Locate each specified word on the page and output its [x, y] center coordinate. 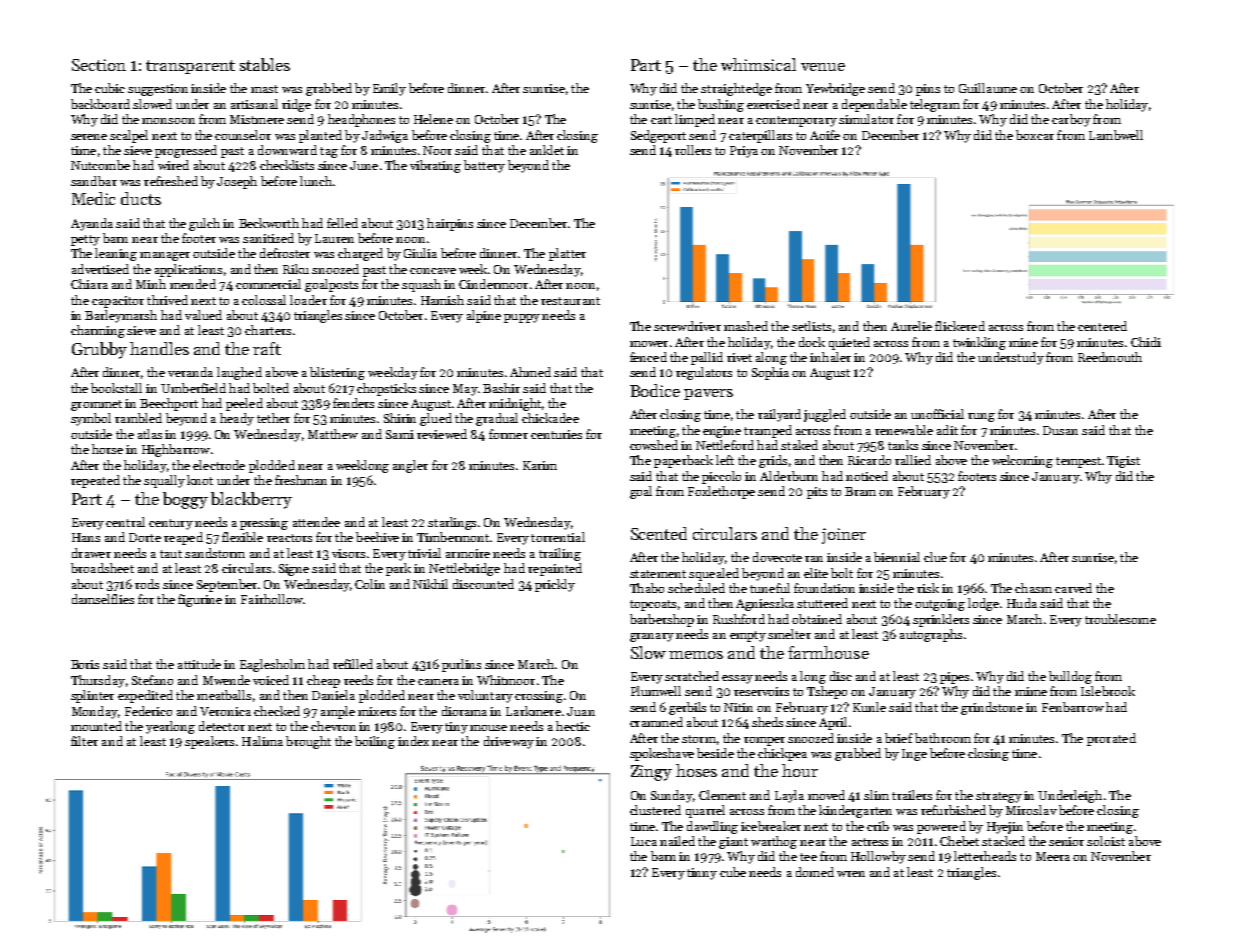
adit [947, 430]
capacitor [118, 302]
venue [823, 67]
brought [308, 742]
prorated [1111, 739]
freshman [301, 480]
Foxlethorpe [721, 492]
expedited [145, 696]
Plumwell [656, 691]
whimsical [758, 64]
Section [99, 65]
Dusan [1060, 430]
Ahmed [530, 372]
